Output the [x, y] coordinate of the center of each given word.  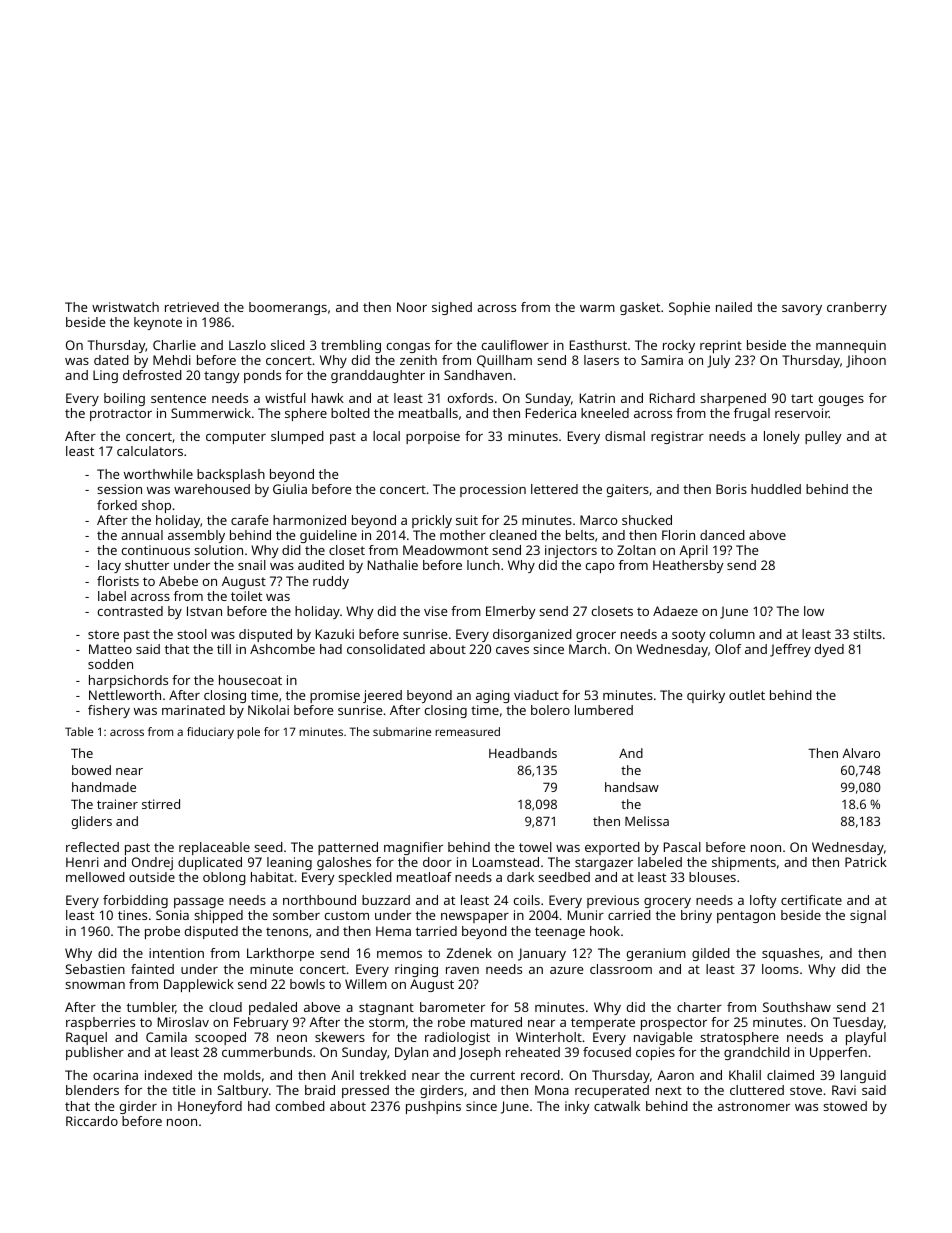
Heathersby [688, 566]
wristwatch [125, 307]
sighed [452, 308]
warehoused [212, 489]
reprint [721, 346]
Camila [166, 1037]
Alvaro [861, 753]
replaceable [214, 848]
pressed [365, 1091]
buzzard [386, 900]
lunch [483, 565]
